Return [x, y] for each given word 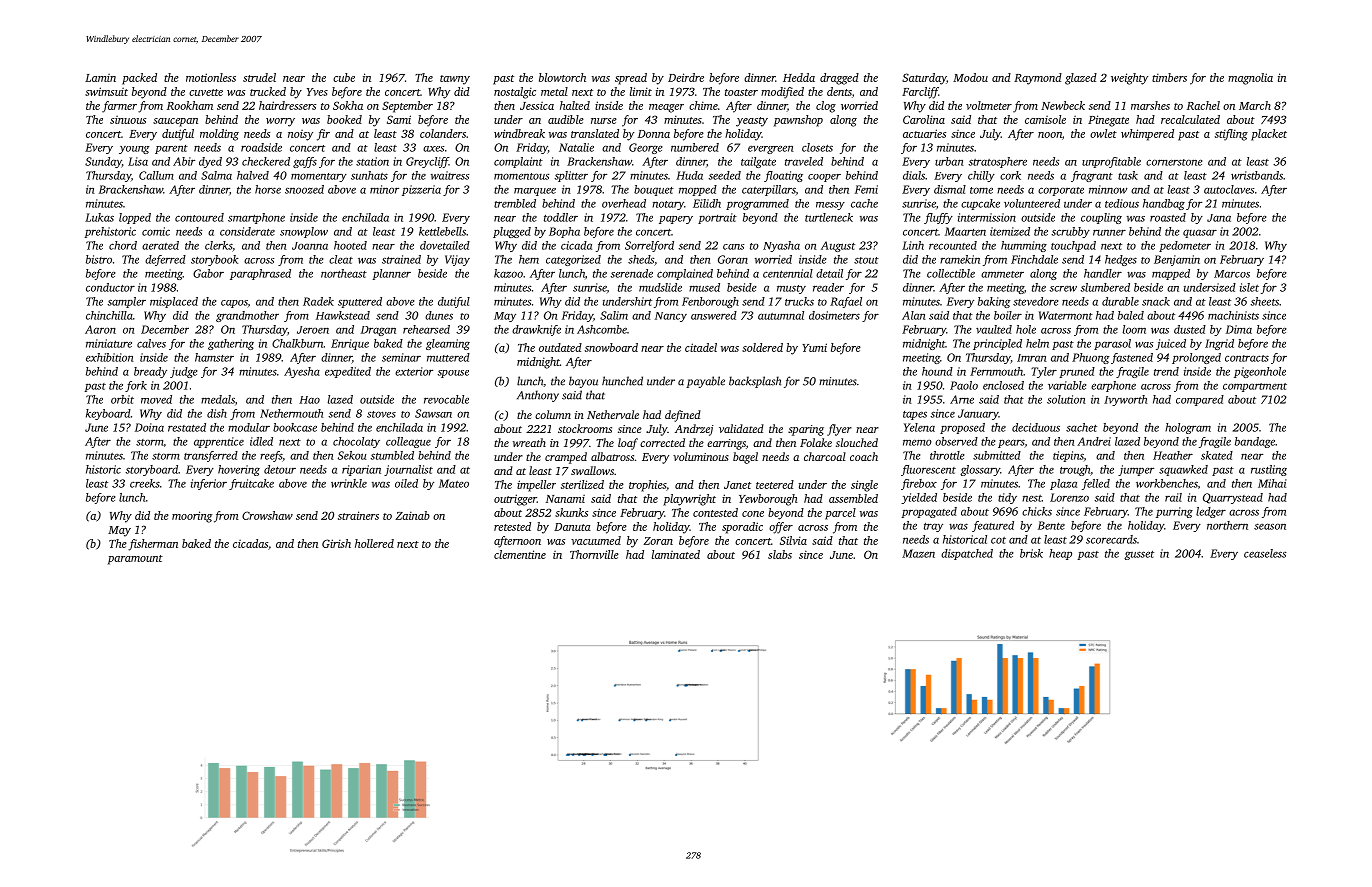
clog [826, 107]
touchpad [1073, 246]
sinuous [128, 120]
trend [1166, 371]
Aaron [100, 329]
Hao [309, 400]
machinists [1233, 315]
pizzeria [421, 190]
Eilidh [707, 203]
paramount [135, 560]
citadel [701, 347]
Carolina [924, 119]
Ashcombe [602, 329]
